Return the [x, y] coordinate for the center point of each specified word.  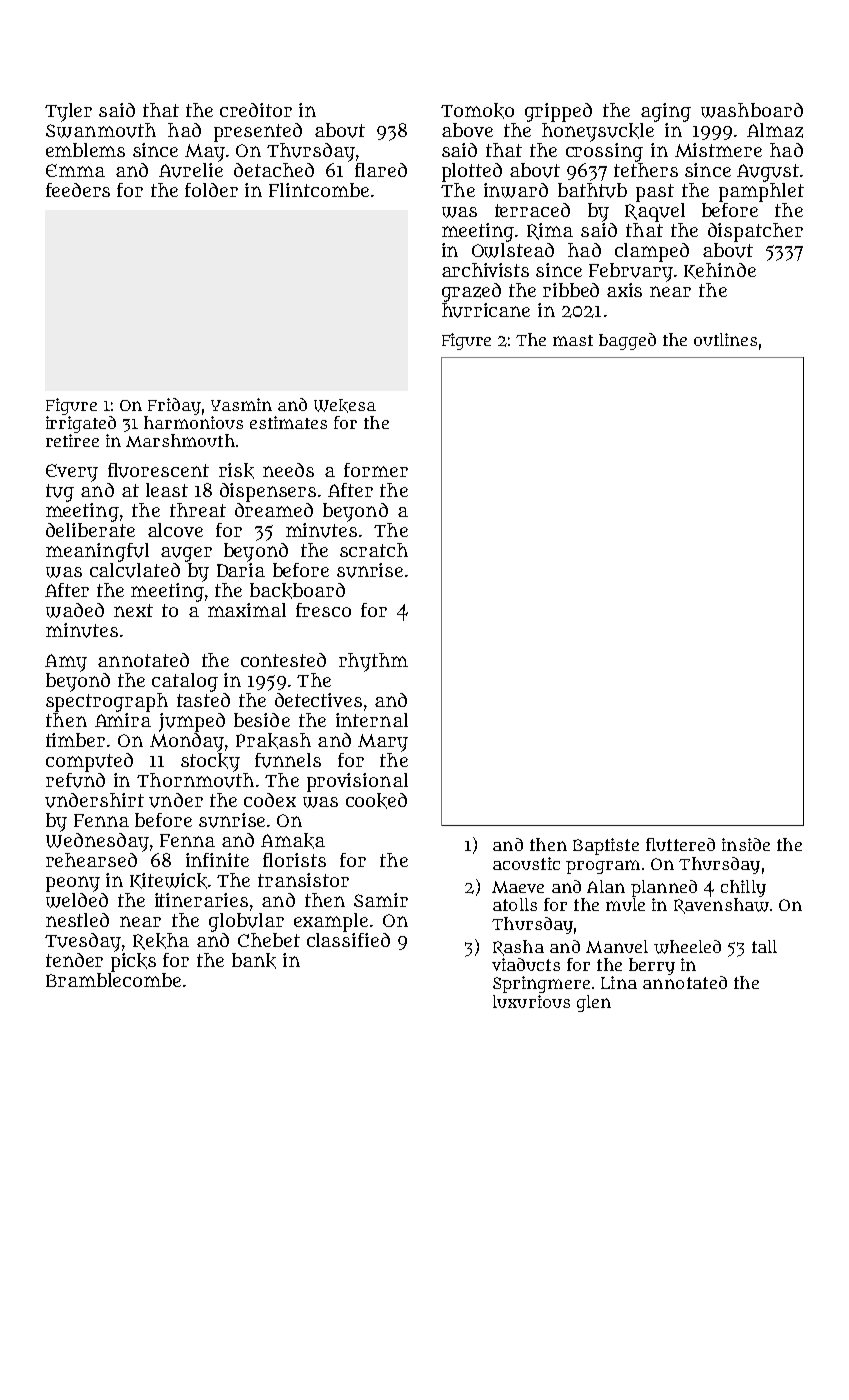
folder [211, 190]
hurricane [486, 310]
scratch [374, 550]
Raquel [655, 212]
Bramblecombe [113, 980]
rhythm [373, 662]
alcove [175, 530]
